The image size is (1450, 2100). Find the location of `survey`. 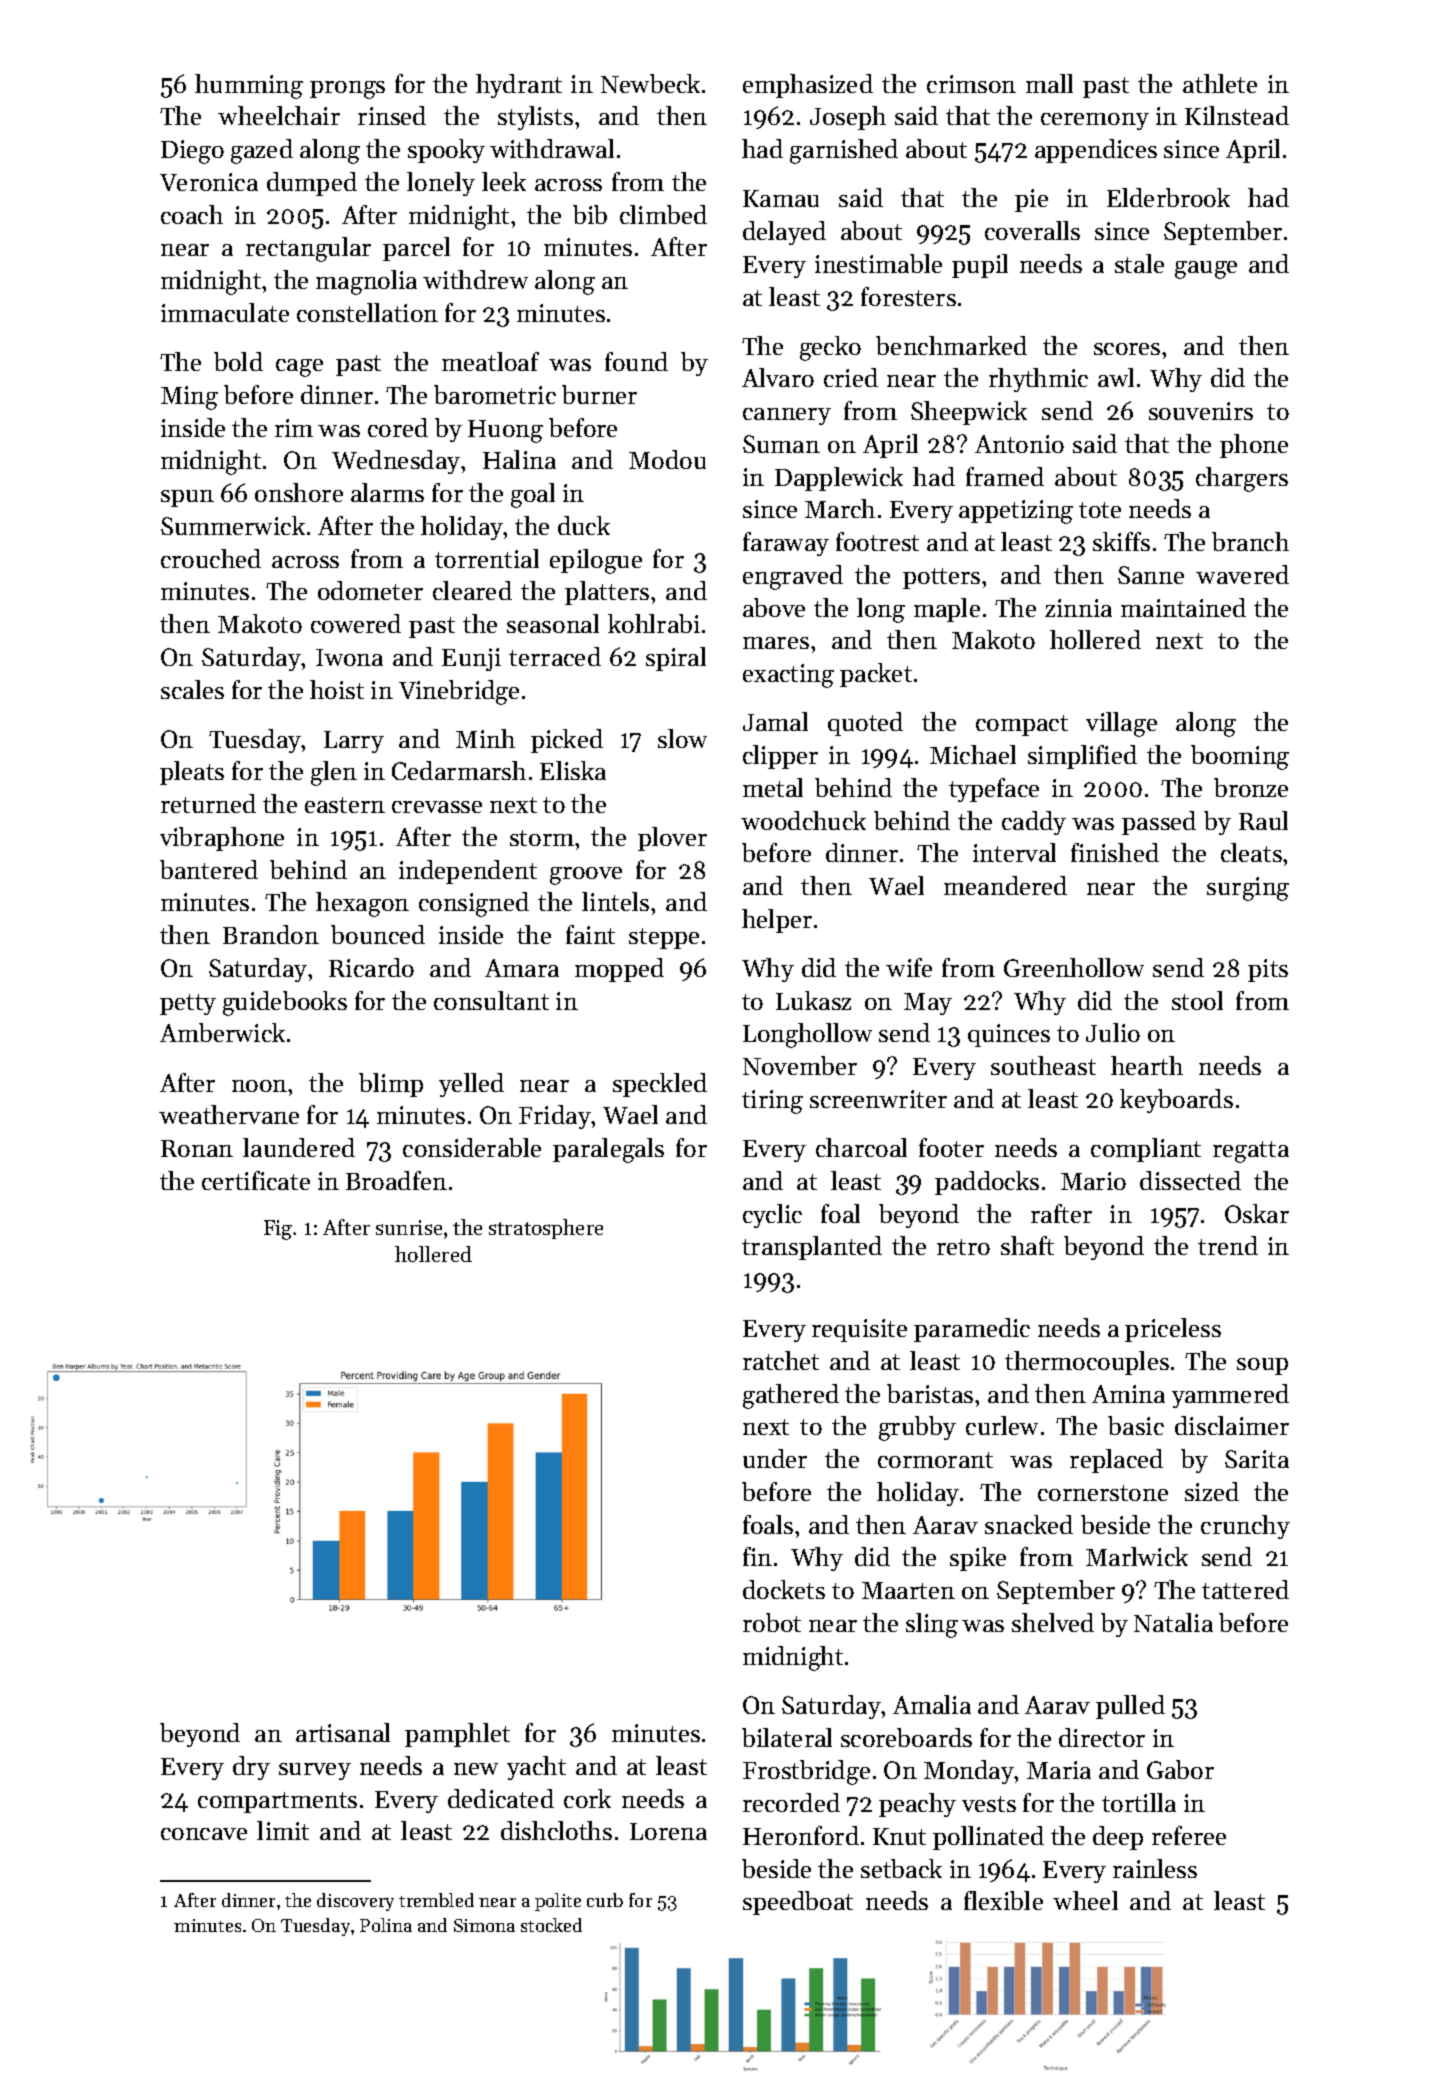

survey is located at coordinates (315, 1771).
